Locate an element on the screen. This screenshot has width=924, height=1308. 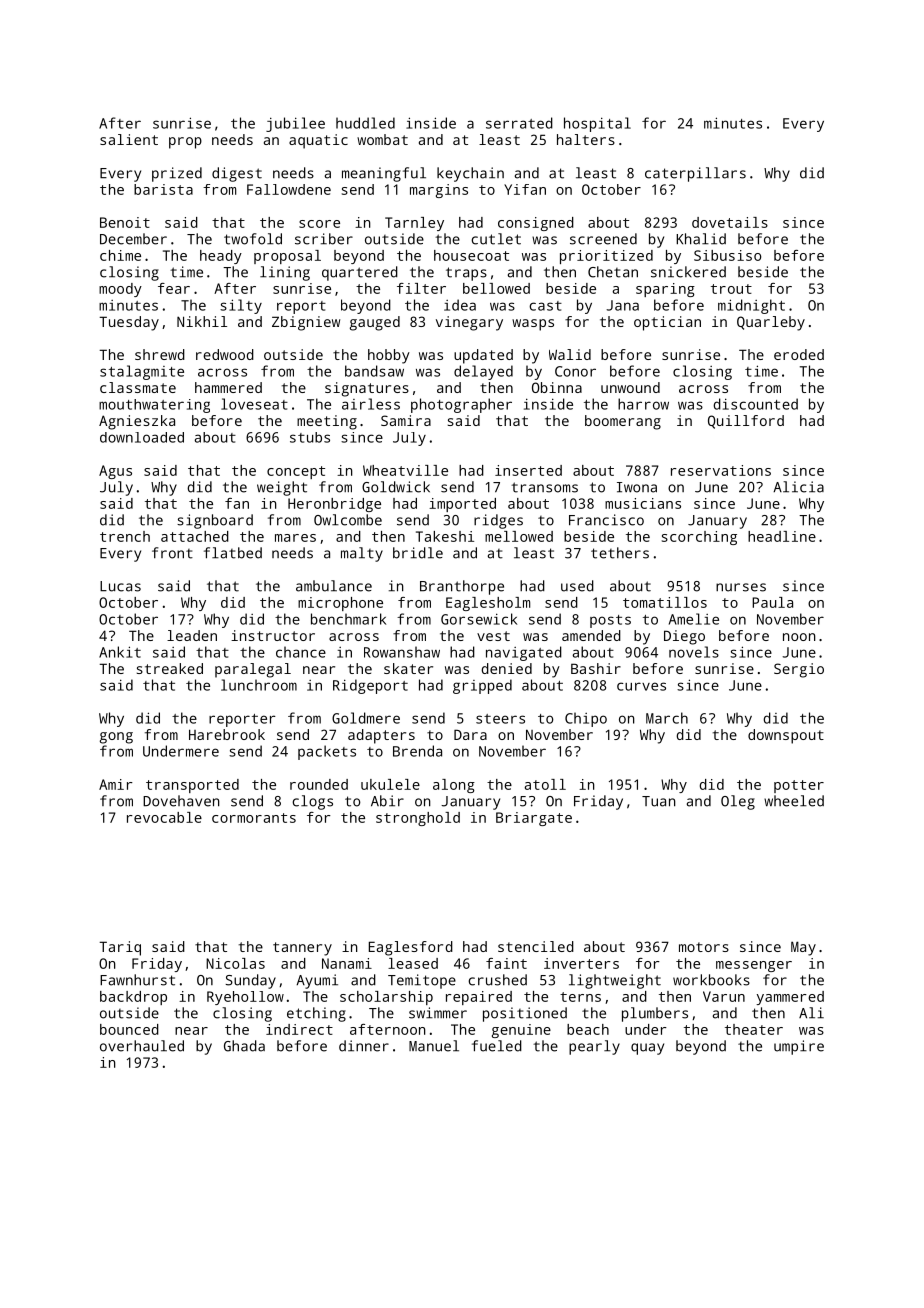
lunchroom is located at coordinates (259, 685).
